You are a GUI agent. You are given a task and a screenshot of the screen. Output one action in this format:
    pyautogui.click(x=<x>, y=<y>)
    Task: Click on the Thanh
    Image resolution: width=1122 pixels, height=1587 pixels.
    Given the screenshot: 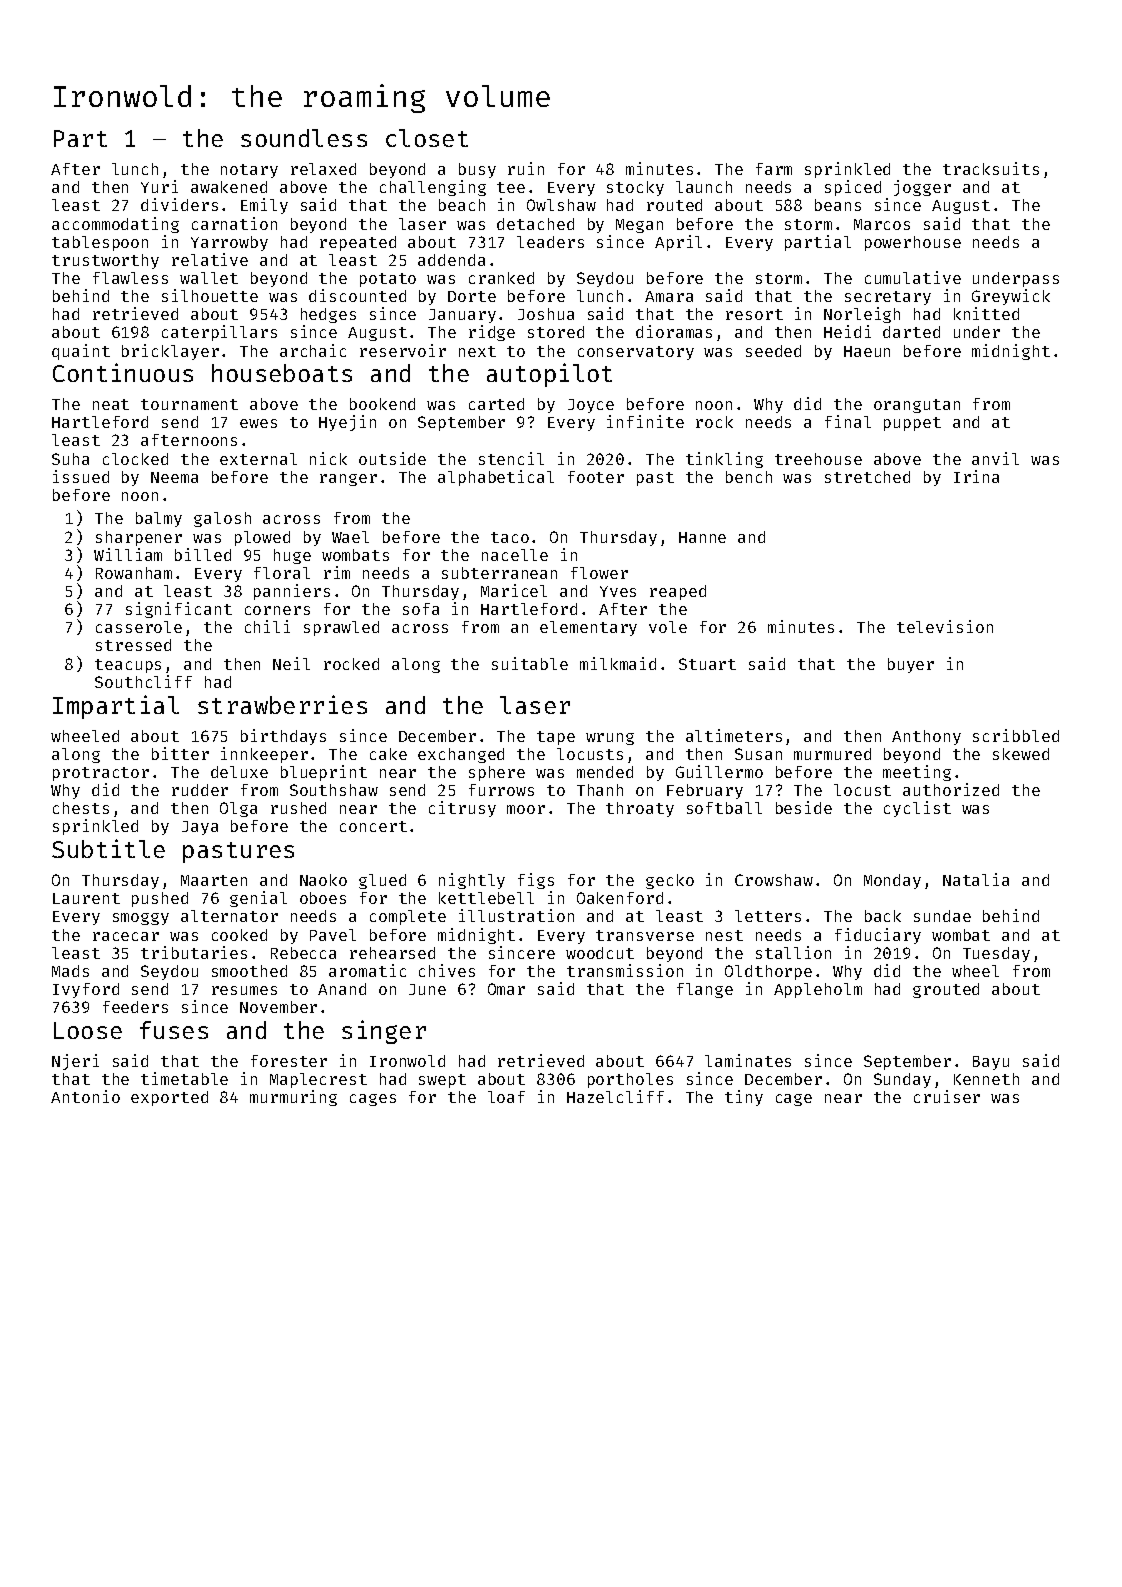 What is the action you would take?
    pyautogui.click(x=600, y=790)
